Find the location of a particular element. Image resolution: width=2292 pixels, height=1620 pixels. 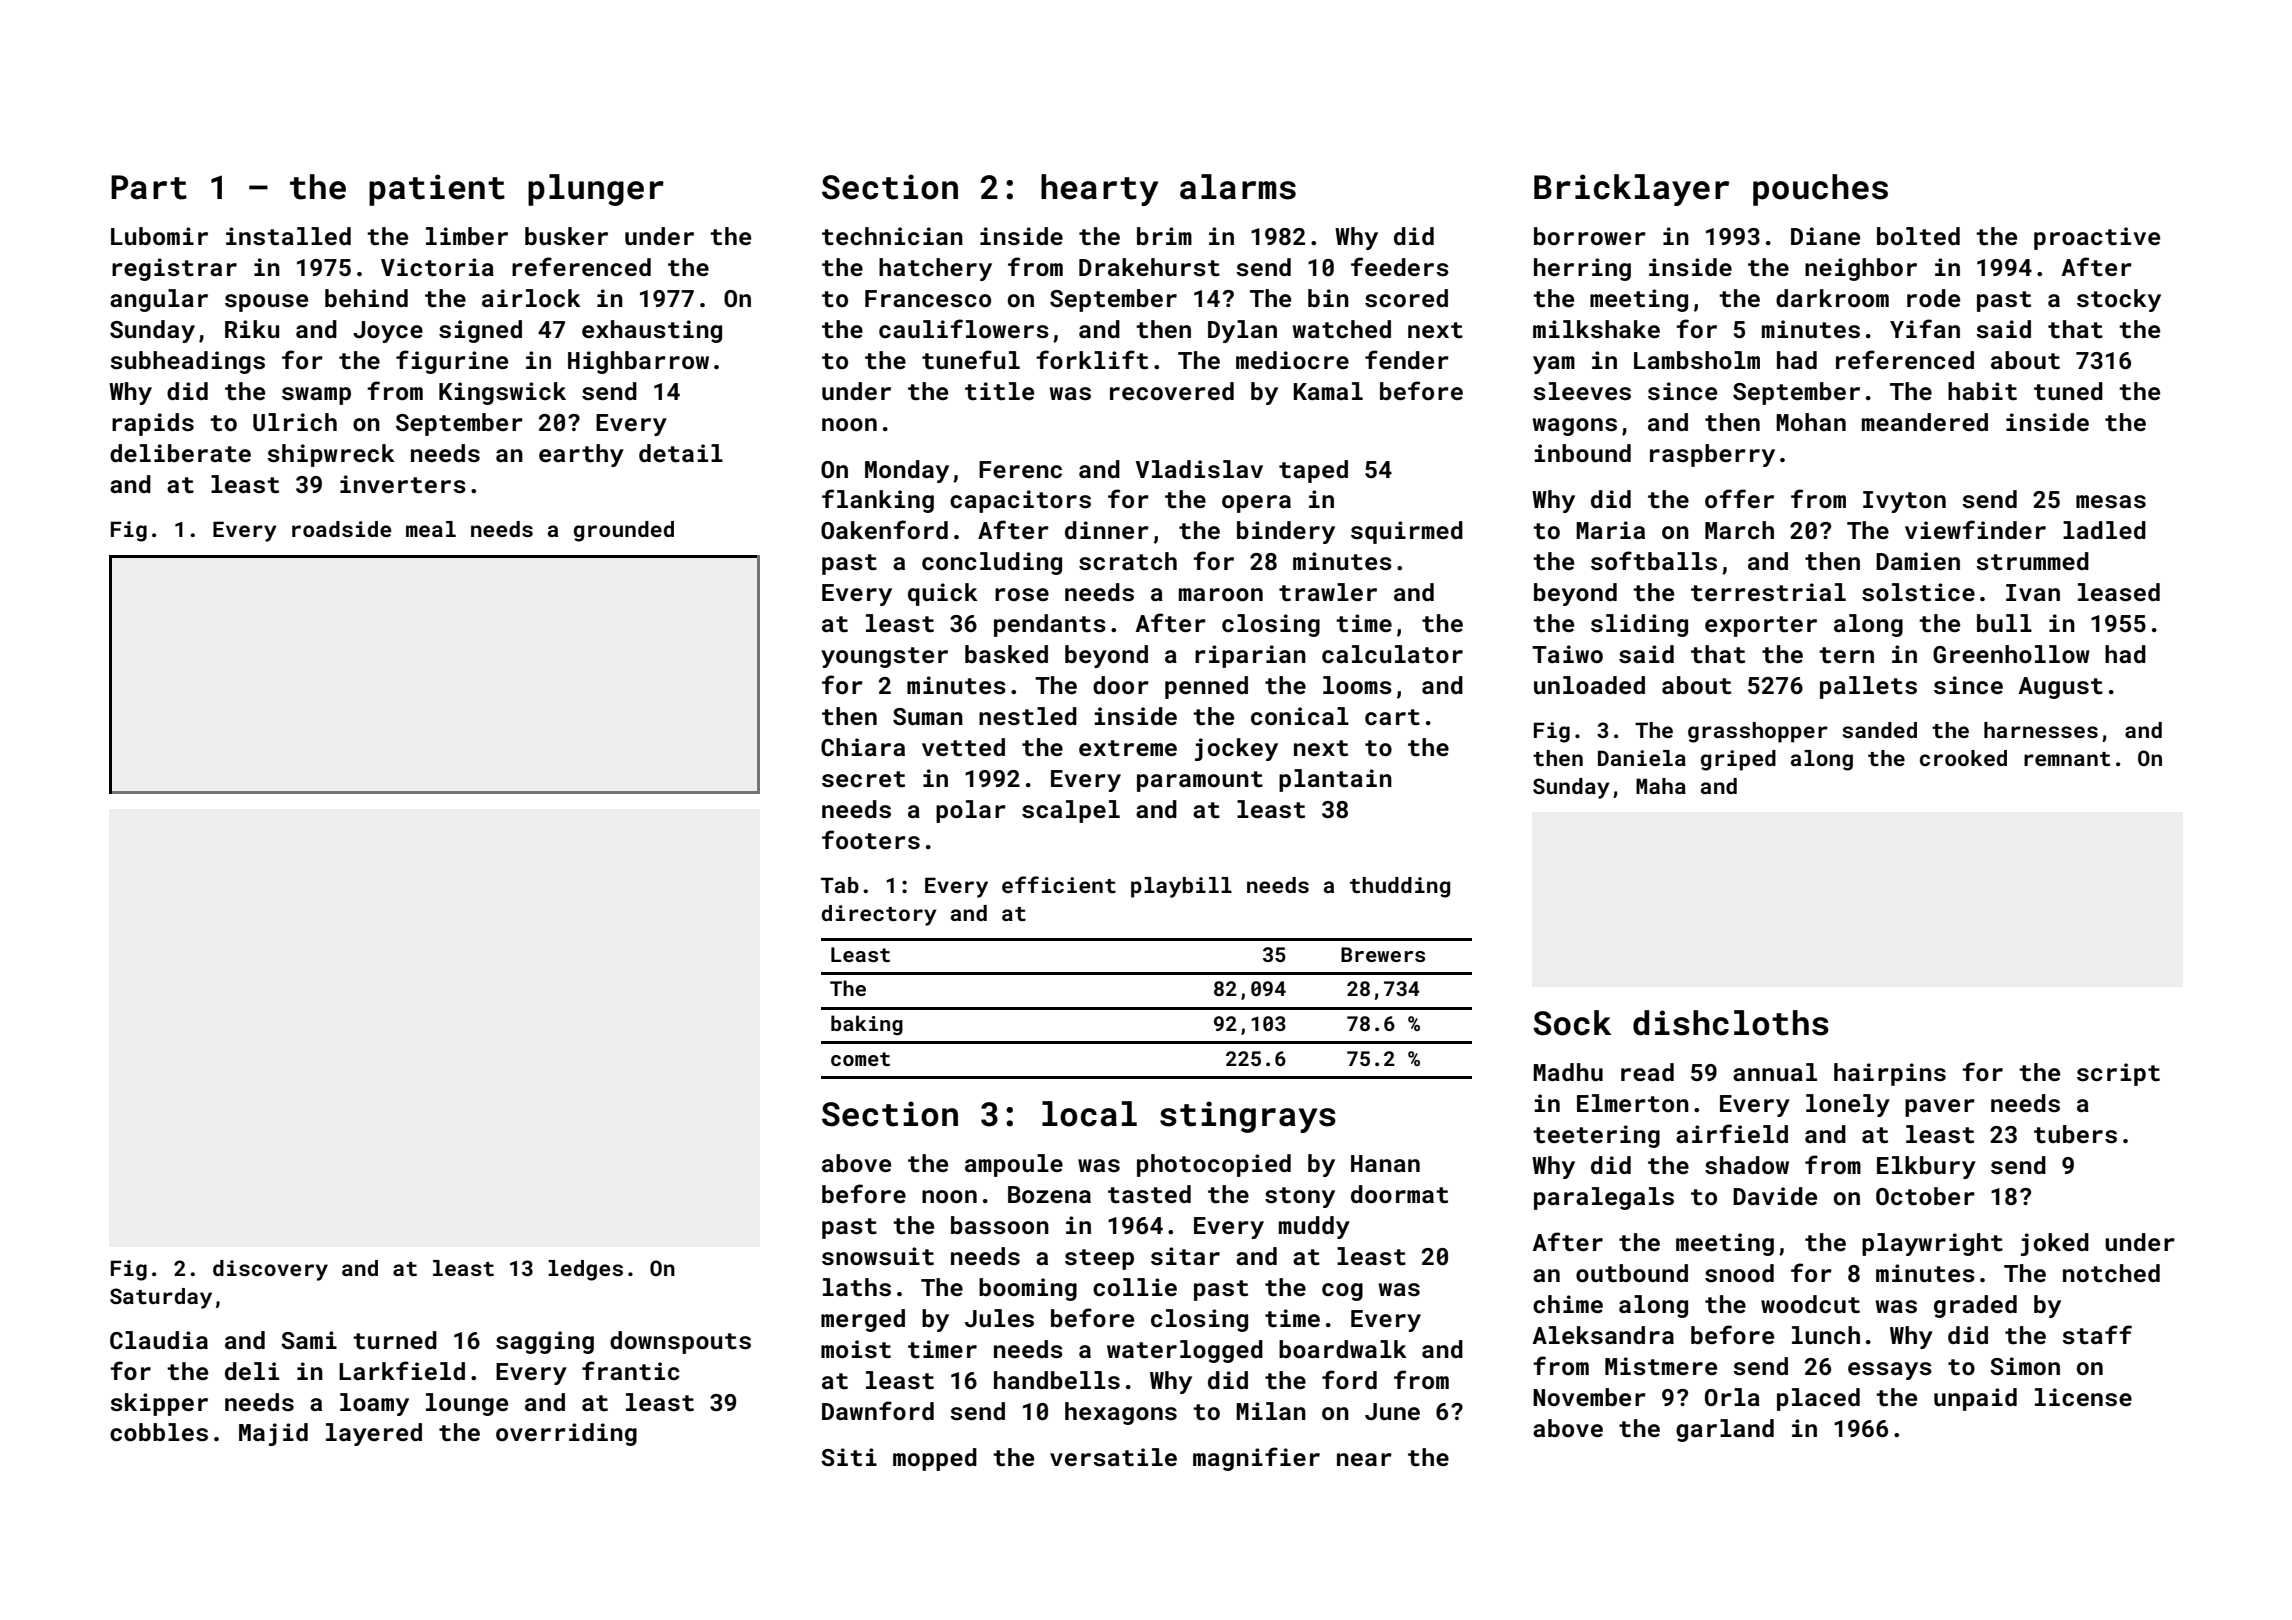

cobbles is located at coordinates (159, 1432).
